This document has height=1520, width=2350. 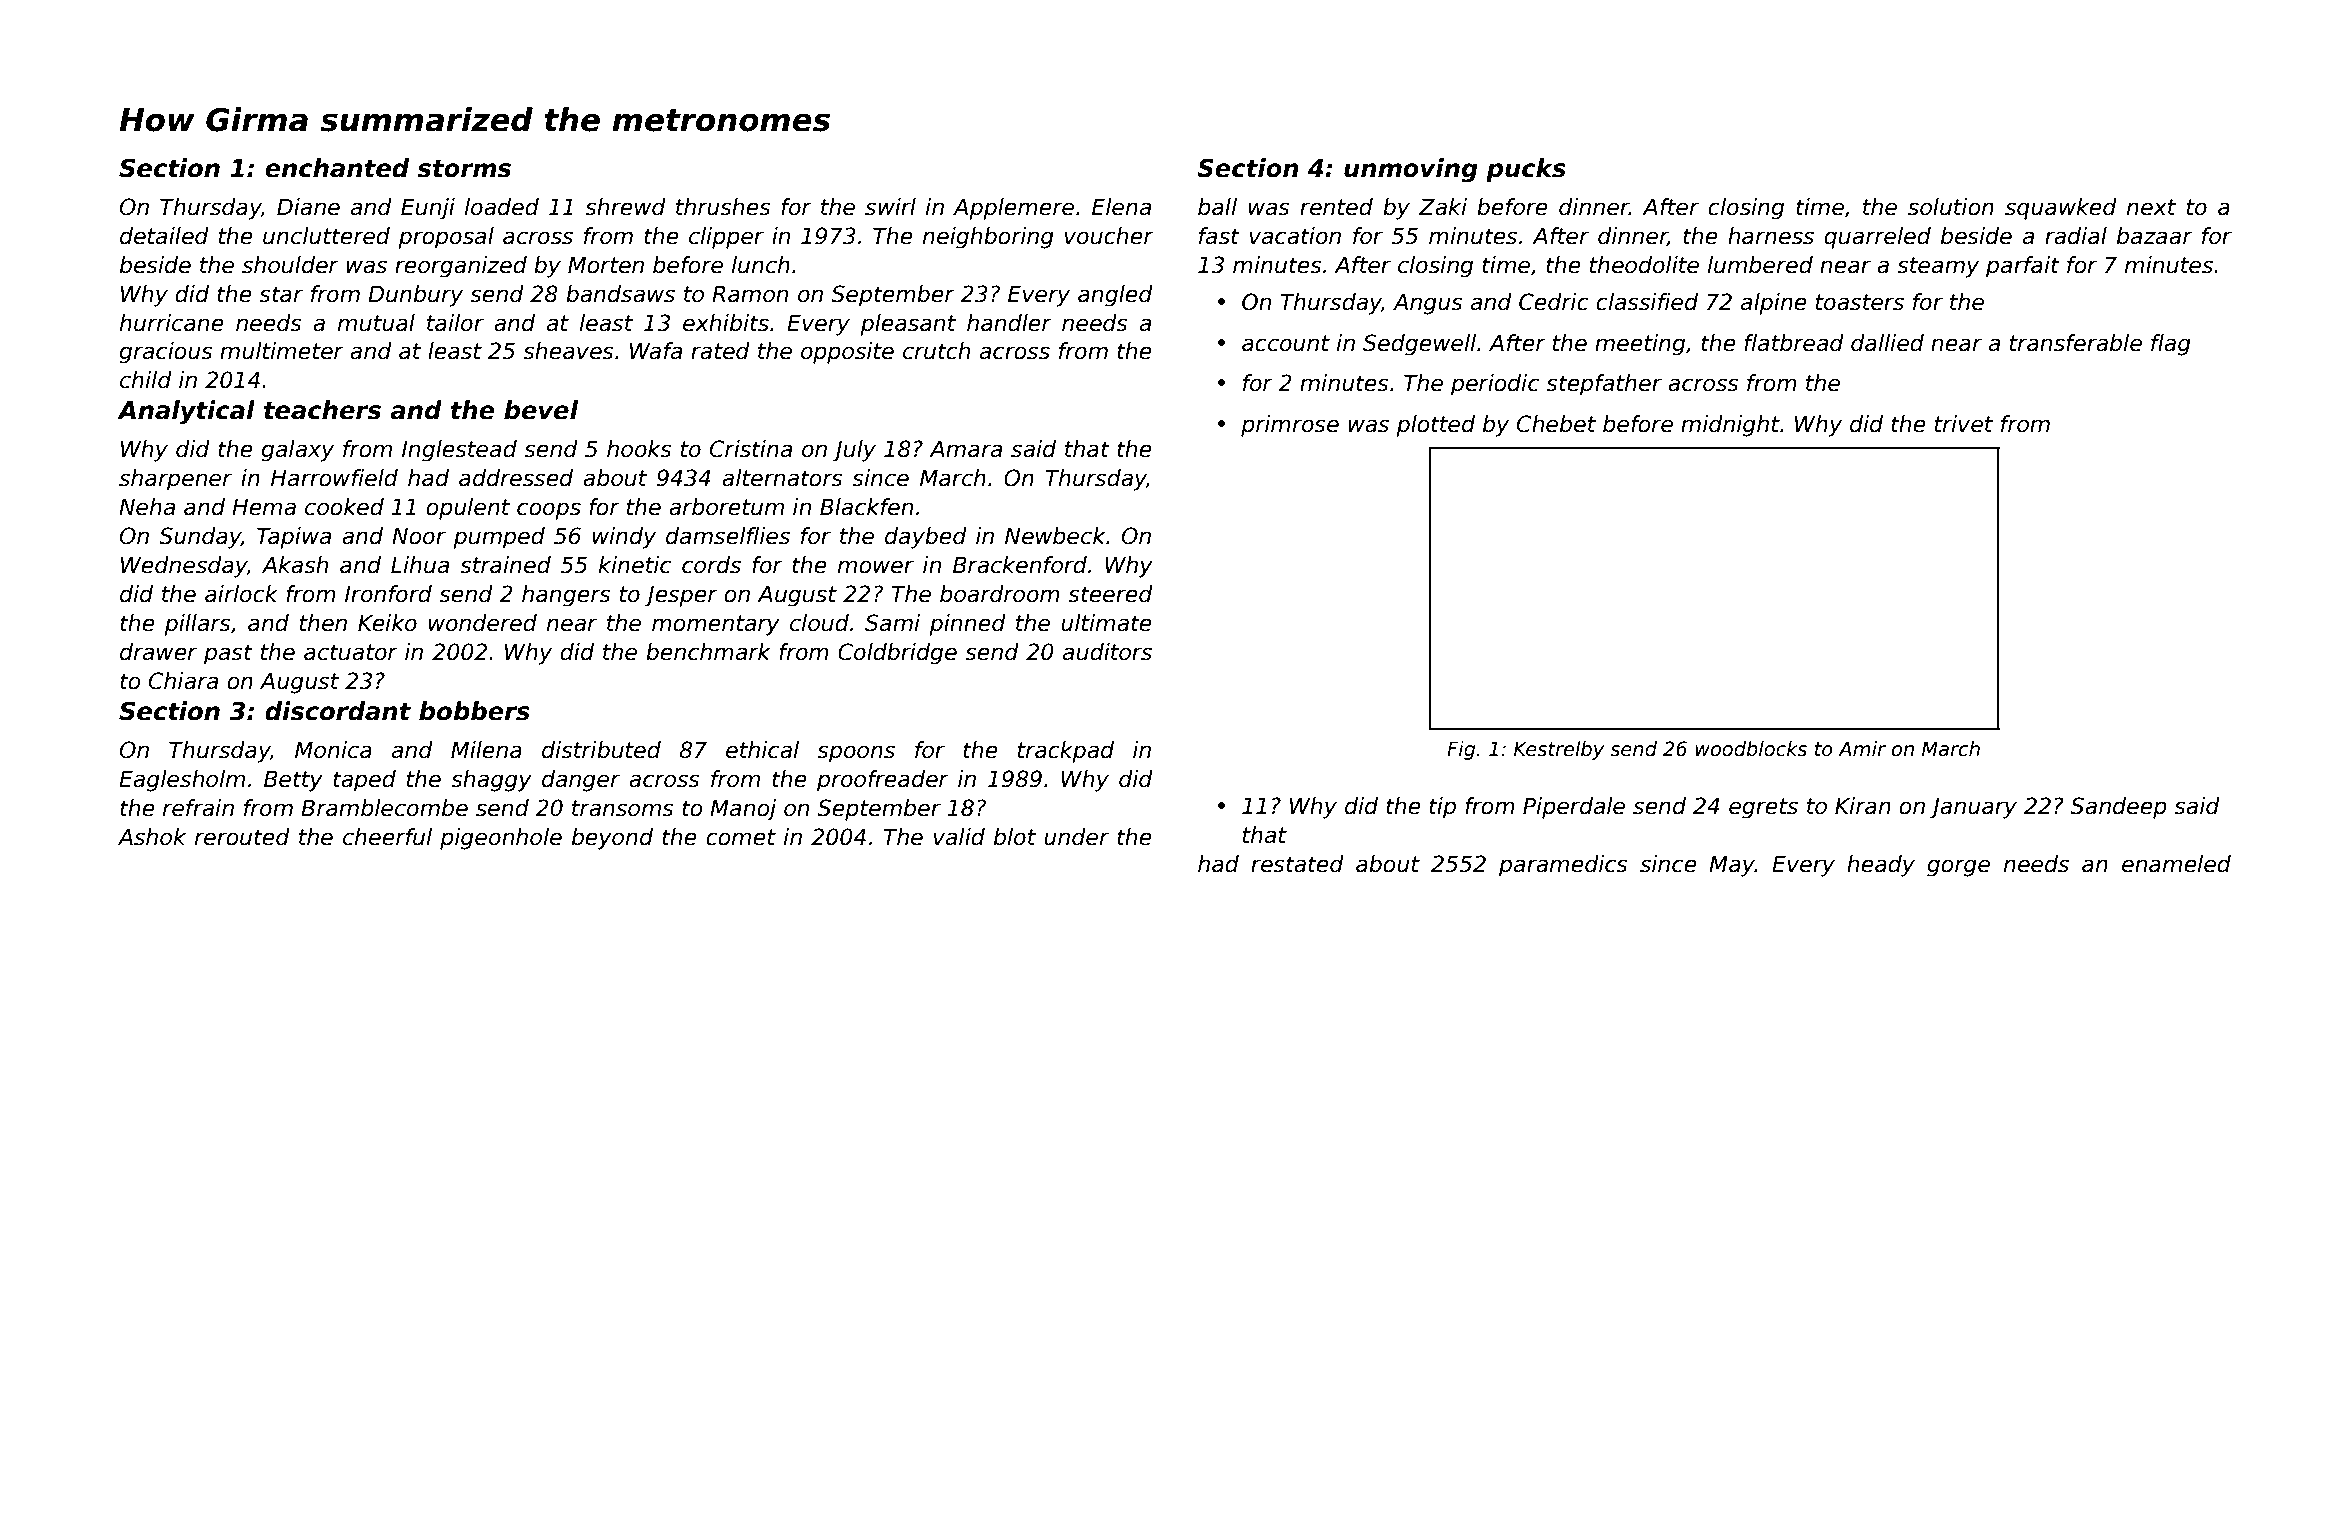 I want to click on Neha, so click(x=147, y=507).
